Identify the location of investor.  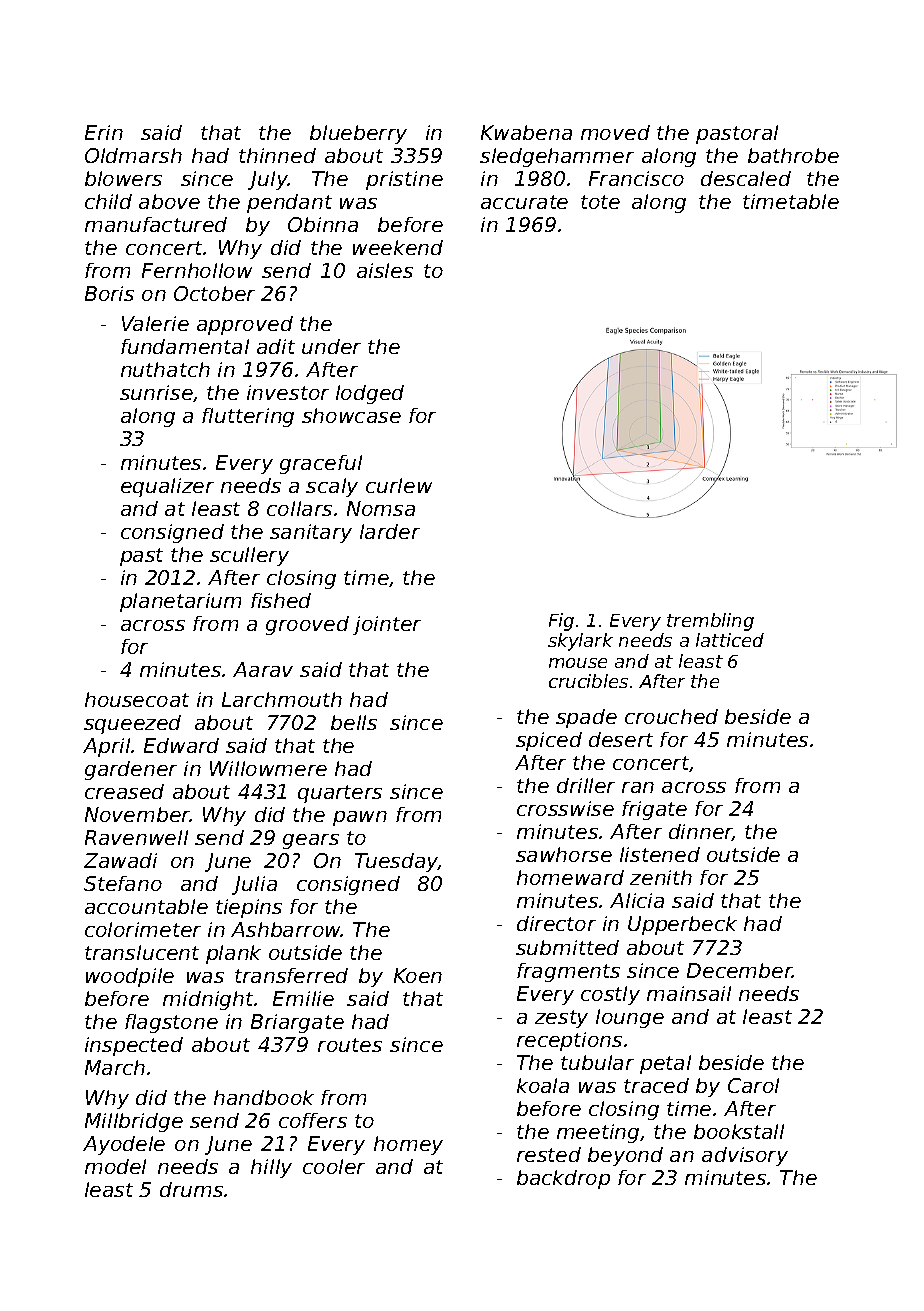
(288, 392).
